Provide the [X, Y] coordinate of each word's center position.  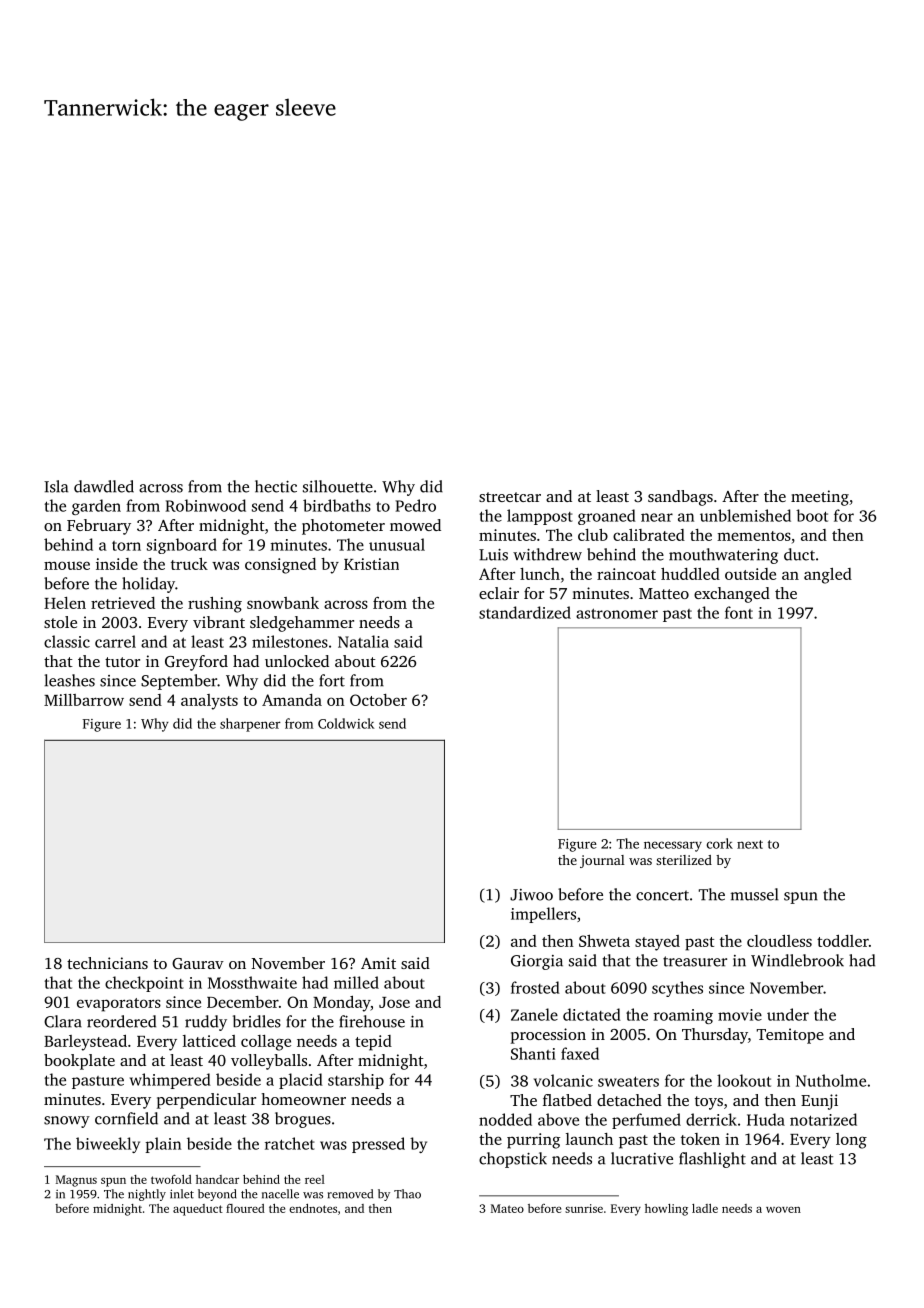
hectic [276, 486]
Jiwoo [531, 895]
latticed [209, 1041]
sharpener [250, 725]
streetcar [510, 497]
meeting [820, 498]
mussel [755, 894]
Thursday [715, 1036]
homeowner [303, 1099]
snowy [67, 1122]
